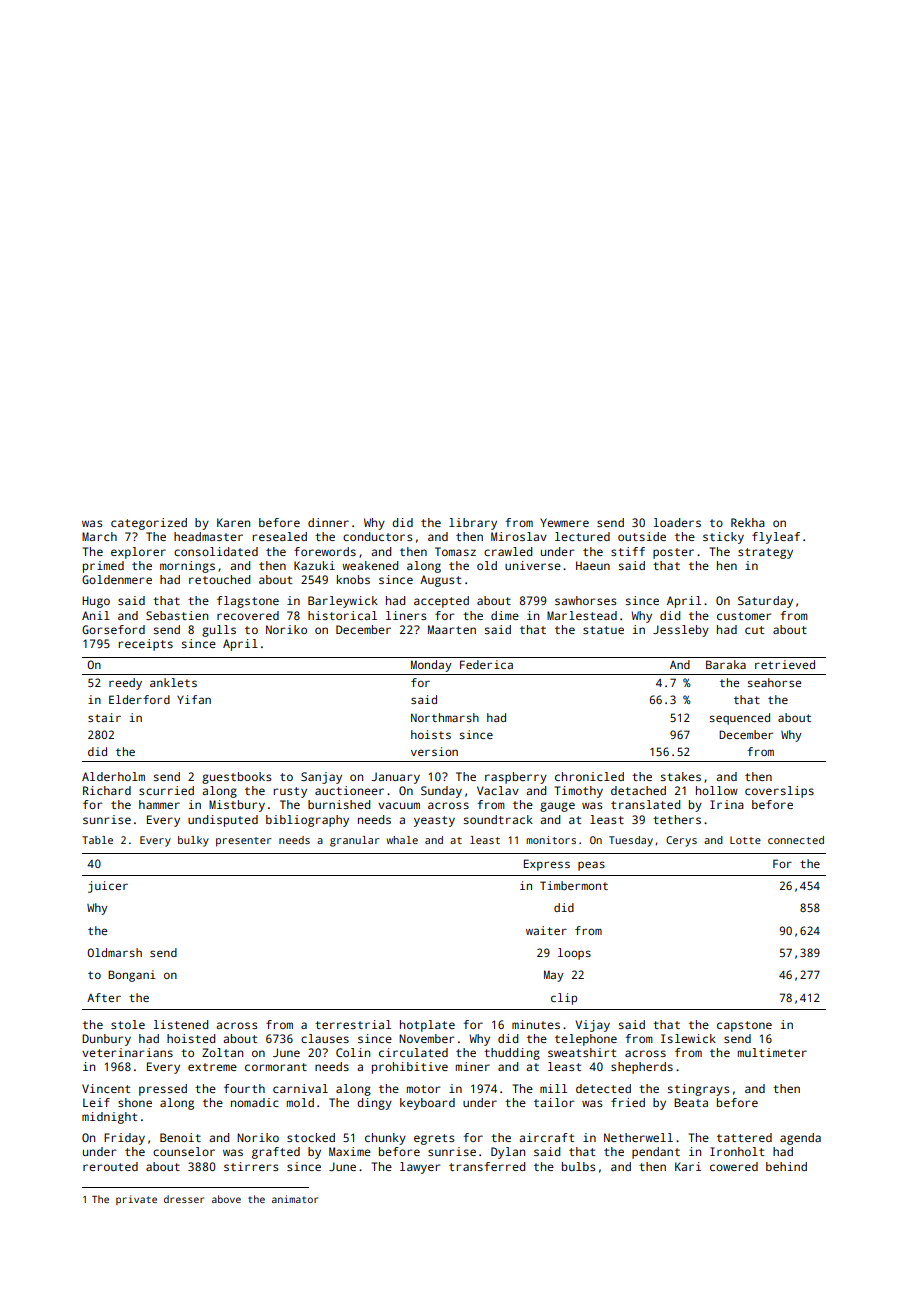  Describe the element at coordinates (149, 524) in the image. I see `categorized` at that location.
